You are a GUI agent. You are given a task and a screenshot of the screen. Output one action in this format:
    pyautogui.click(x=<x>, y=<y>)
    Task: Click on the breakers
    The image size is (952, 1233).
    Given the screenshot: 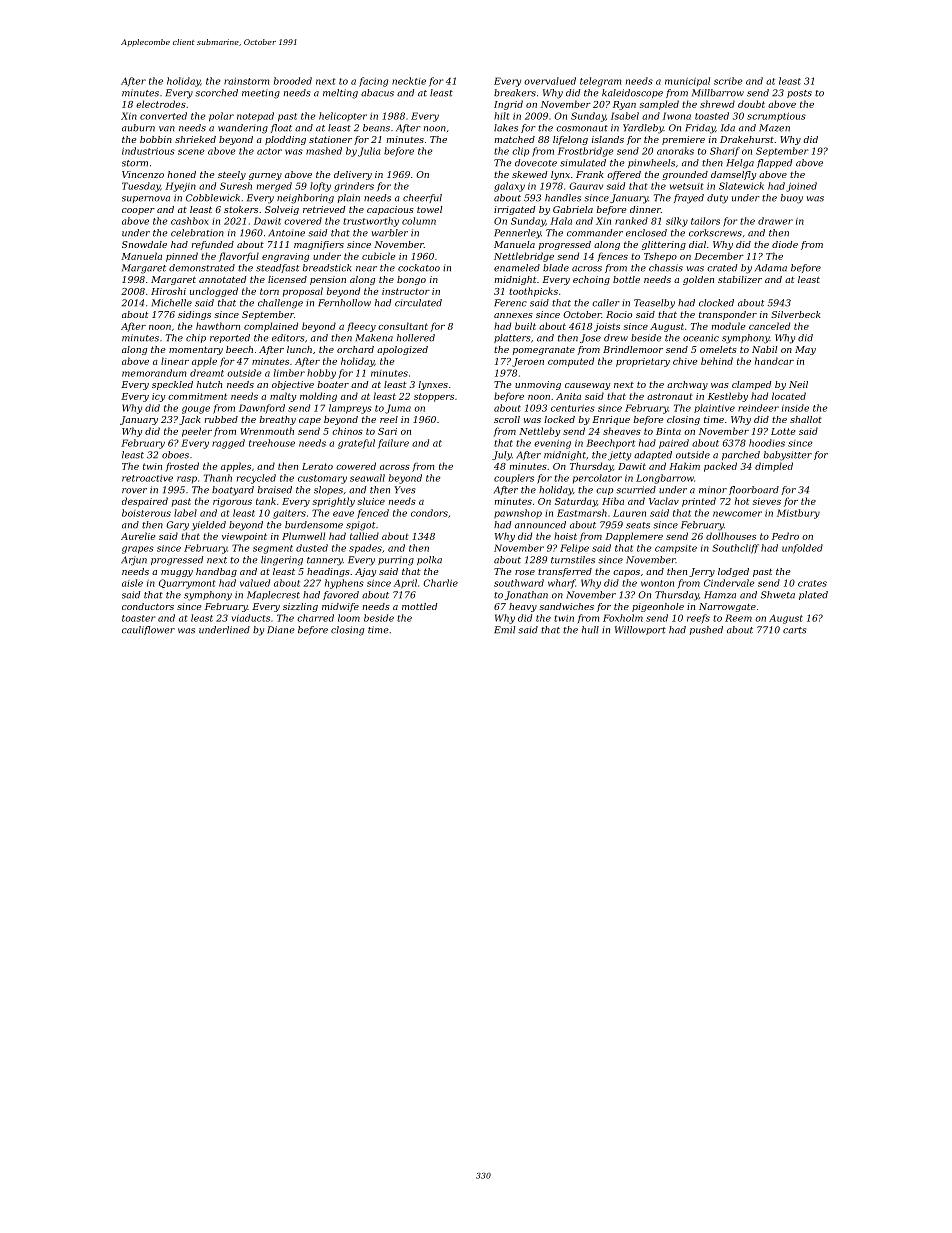 What is the action you would take?
    pyautogui.click(x=515, y=93)
